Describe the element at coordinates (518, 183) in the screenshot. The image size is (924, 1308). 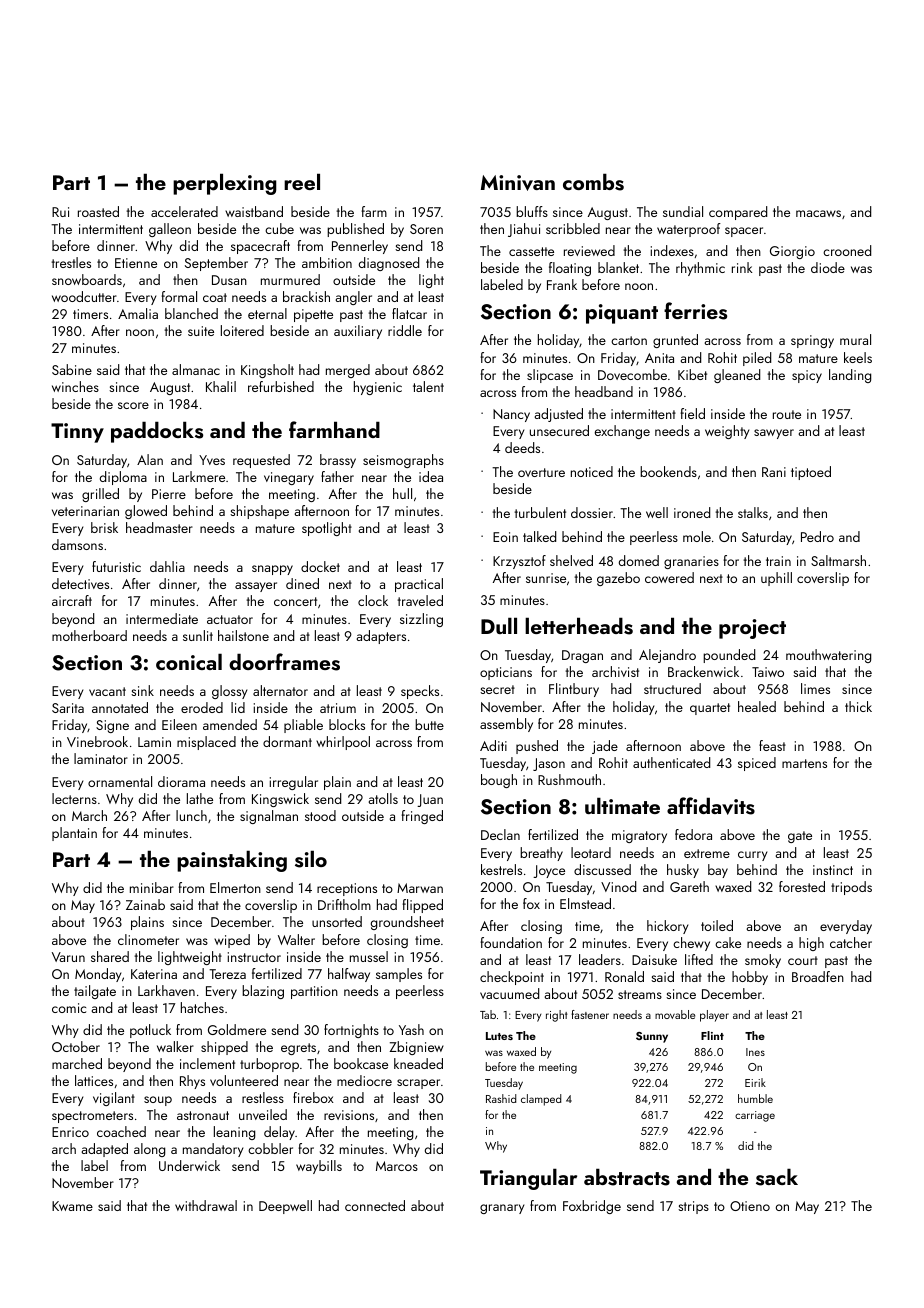
I see `Minivan` at that location.
